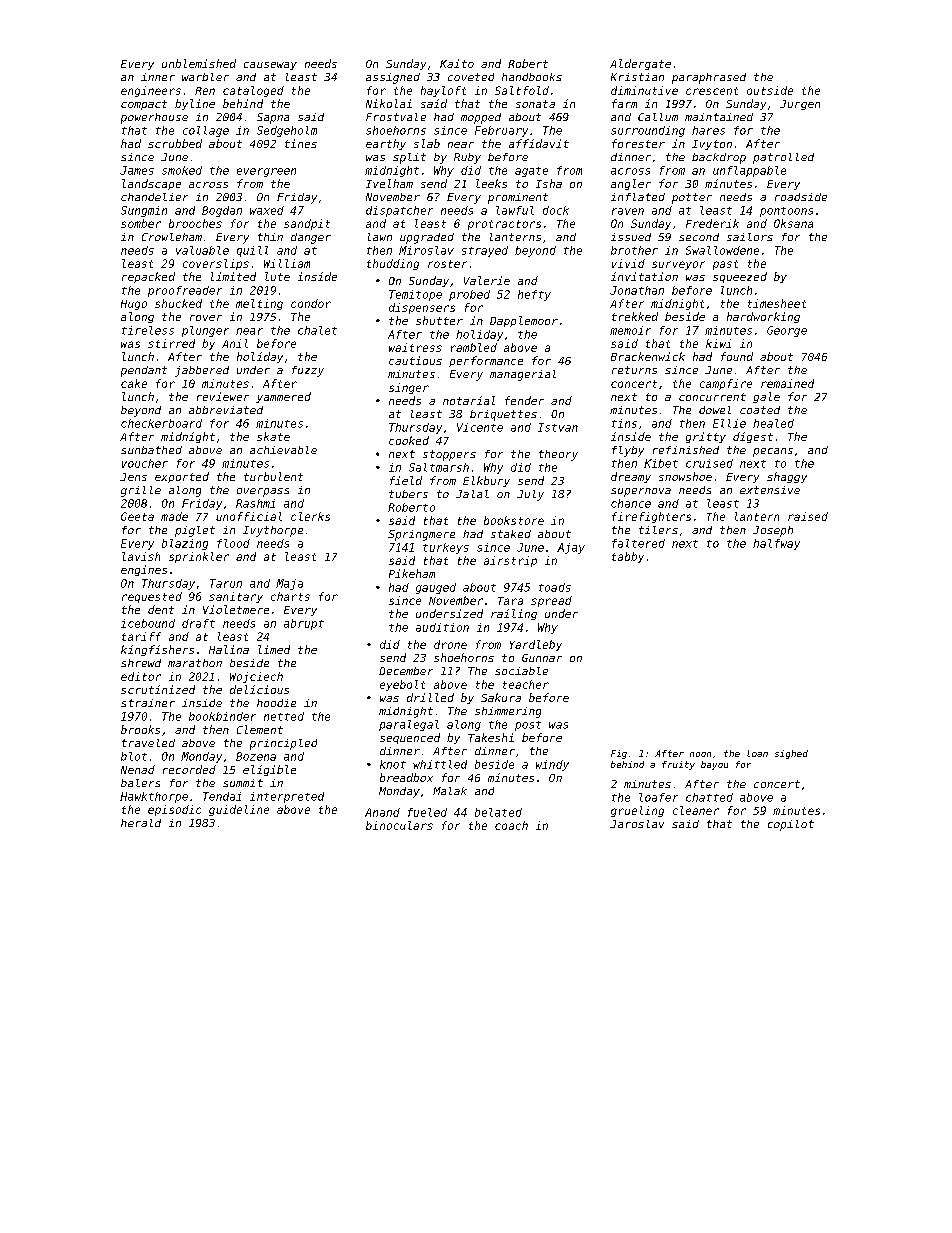  Describe the element at coordinates (144, 105) in the document. I see `compact` at that location.
